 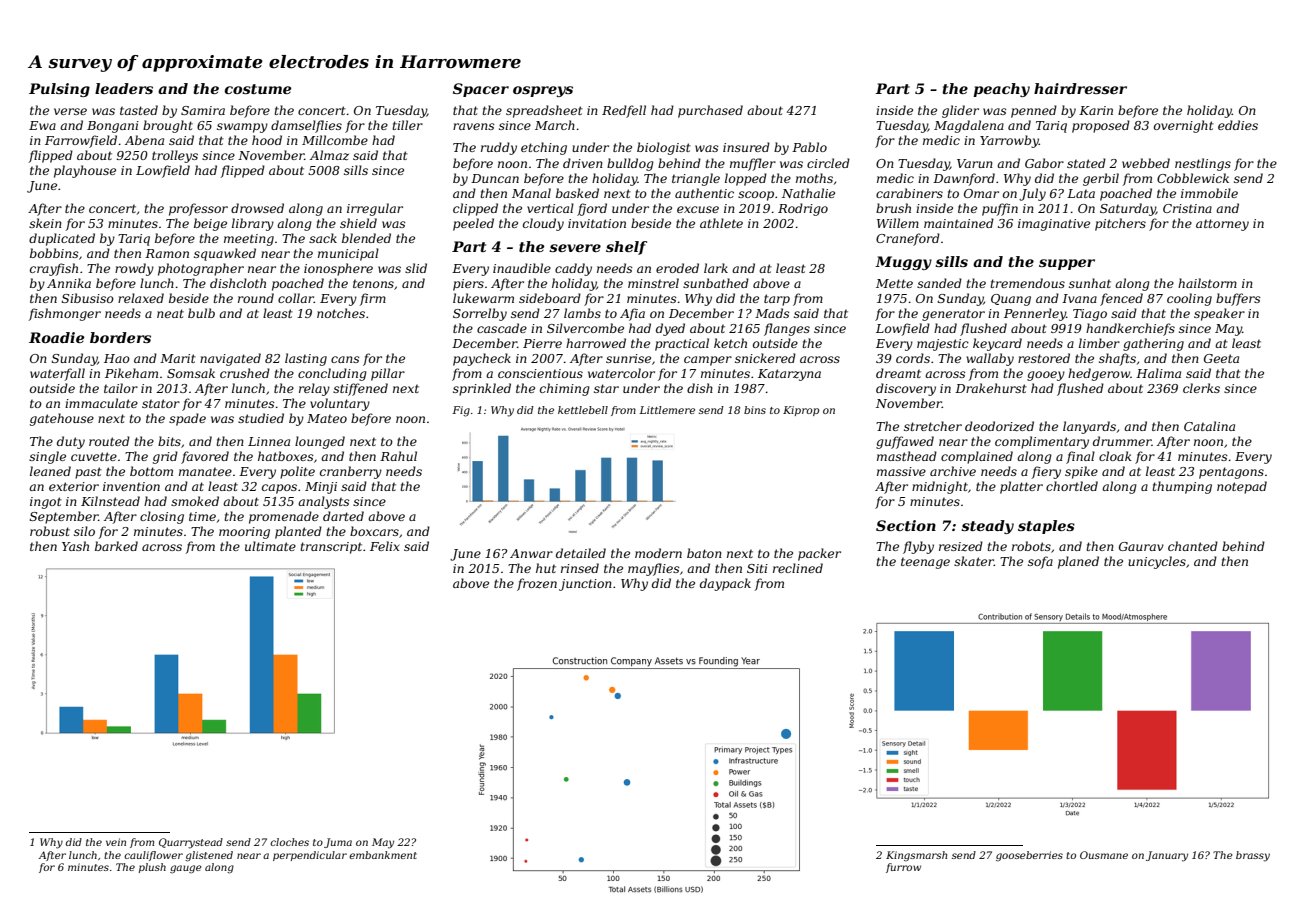 I want to click on unicycles, so click(x=1157, y=562).
